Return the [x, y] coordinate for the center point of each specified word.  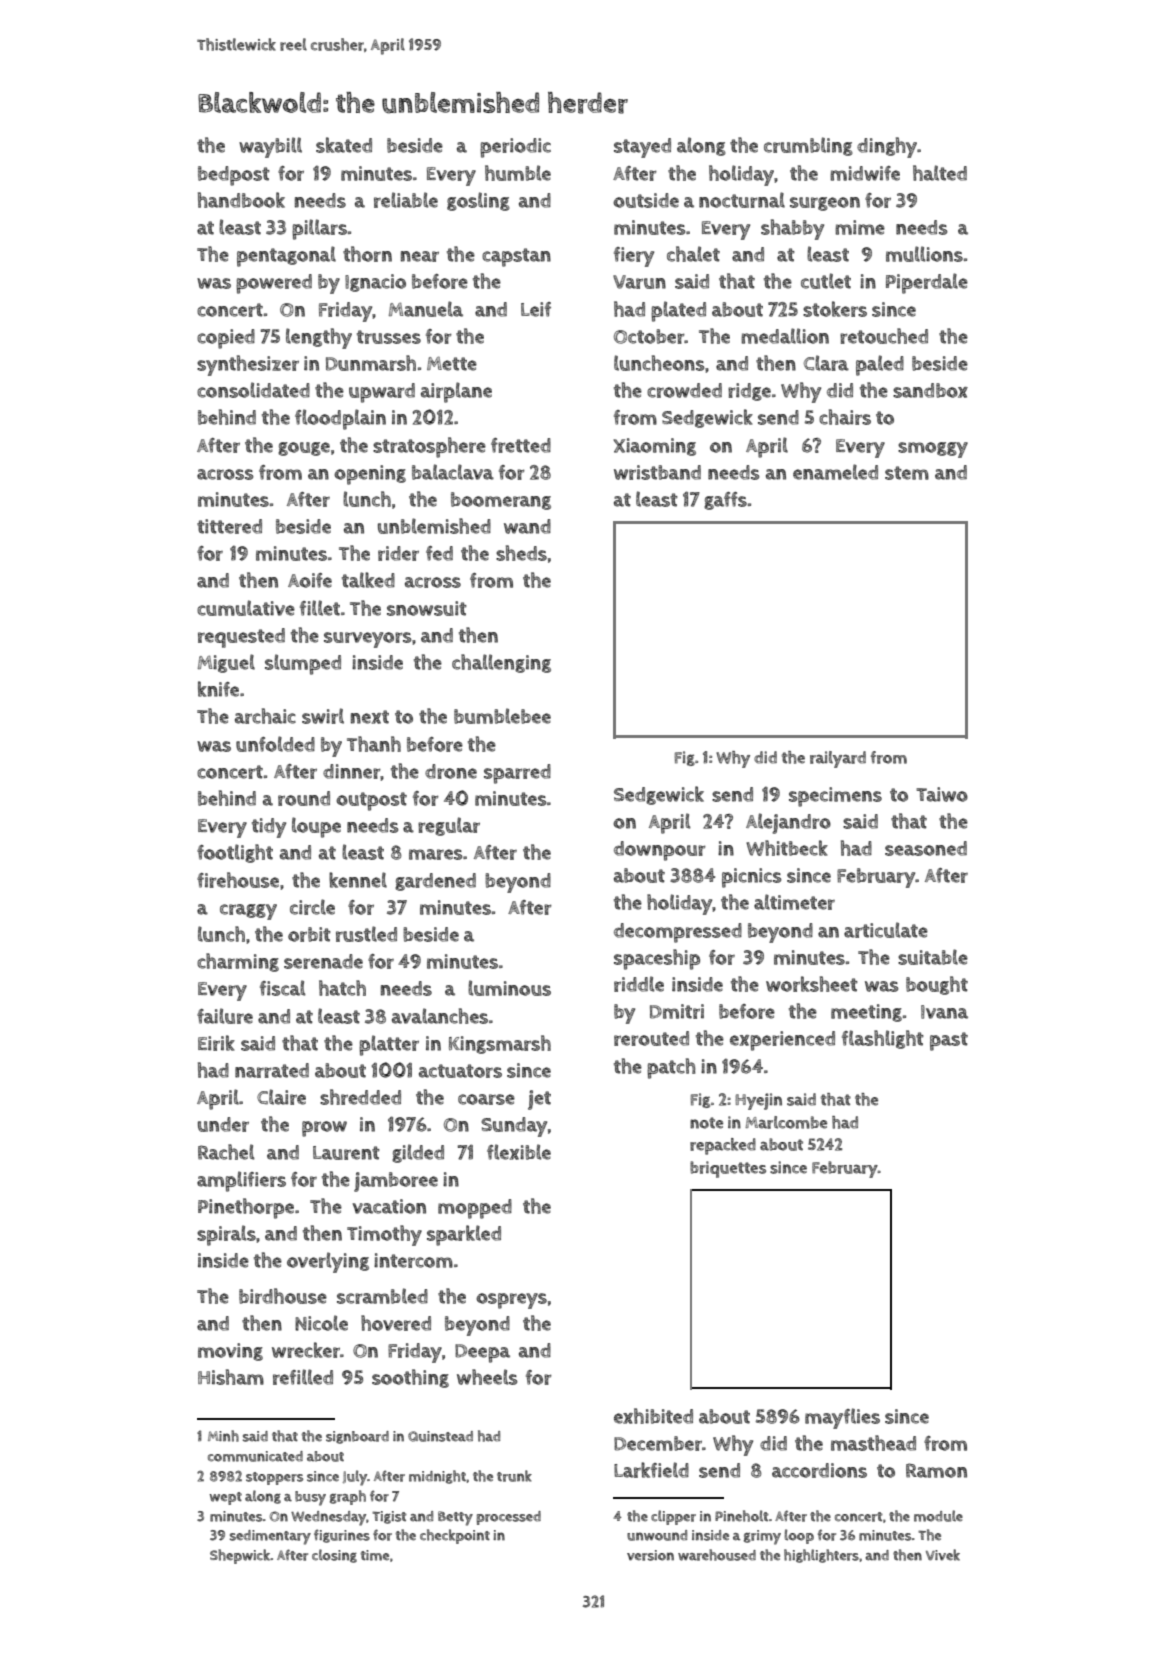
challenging [501, 663]
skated [344, 145]
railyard [838, 759]
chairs [845, 417]
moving [230, 1352]
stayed [642, 148]
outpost [371, 801]
